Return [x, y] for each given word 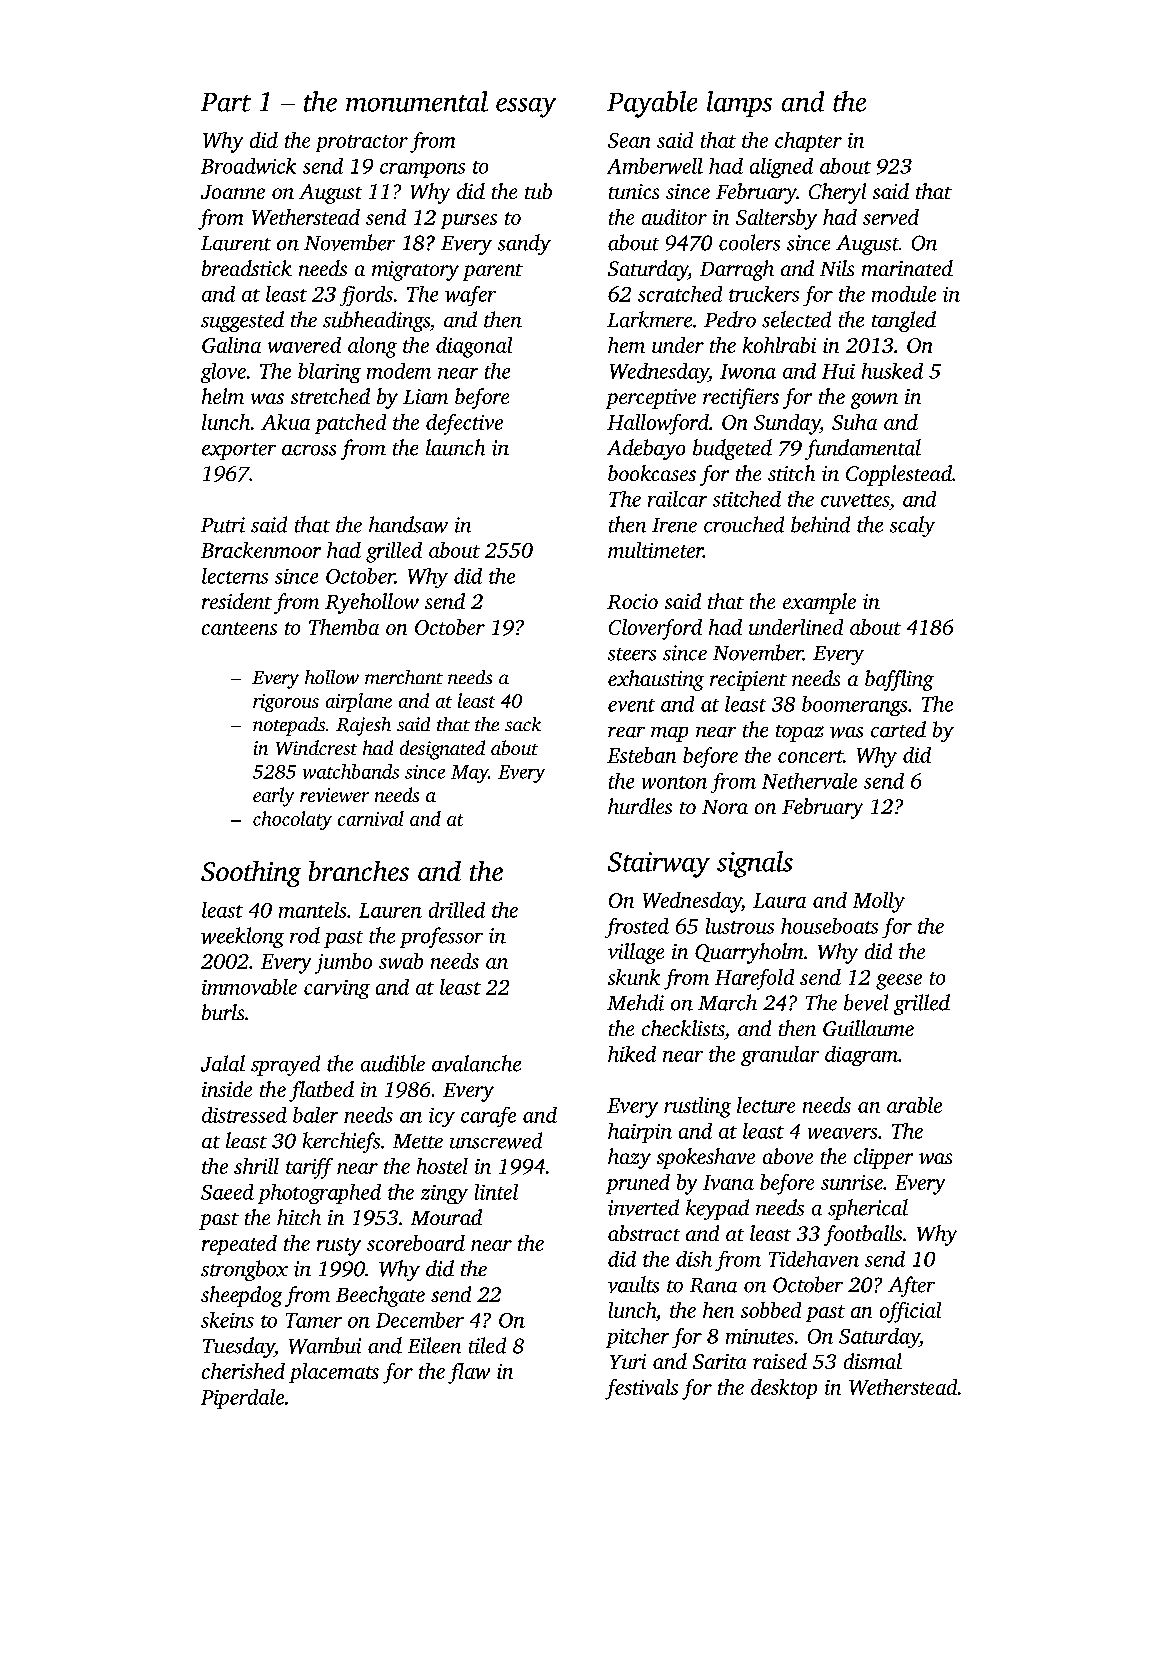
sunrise [852, 1182]
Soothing [251, 874]
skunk [634, 977]
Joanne [233, 192]
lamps [739, 104]
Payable [652, 104]
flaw [469, 1373]
